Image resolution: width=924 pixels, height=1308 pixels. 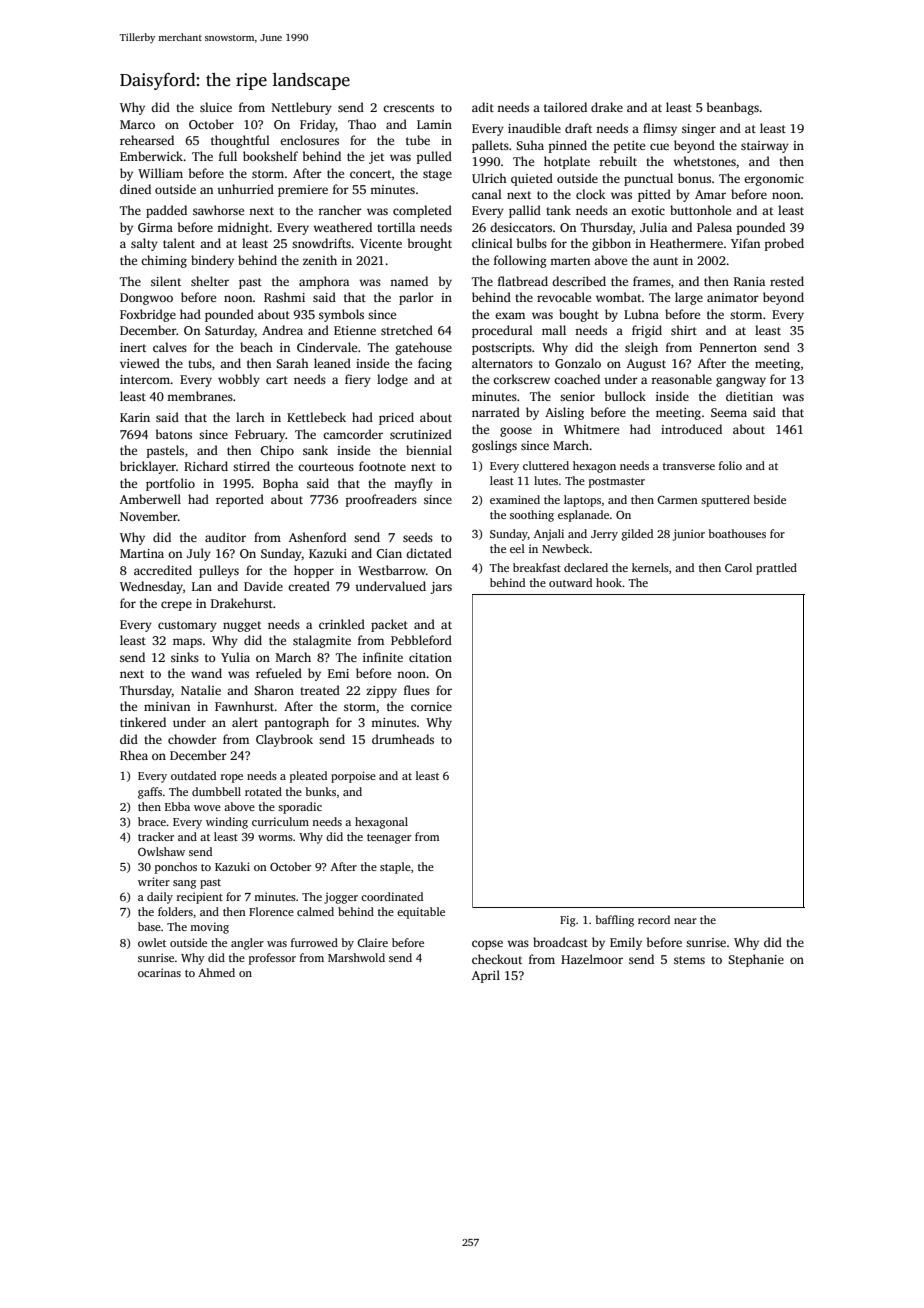 I want to click on tailored, so click(x=565, y=107).
